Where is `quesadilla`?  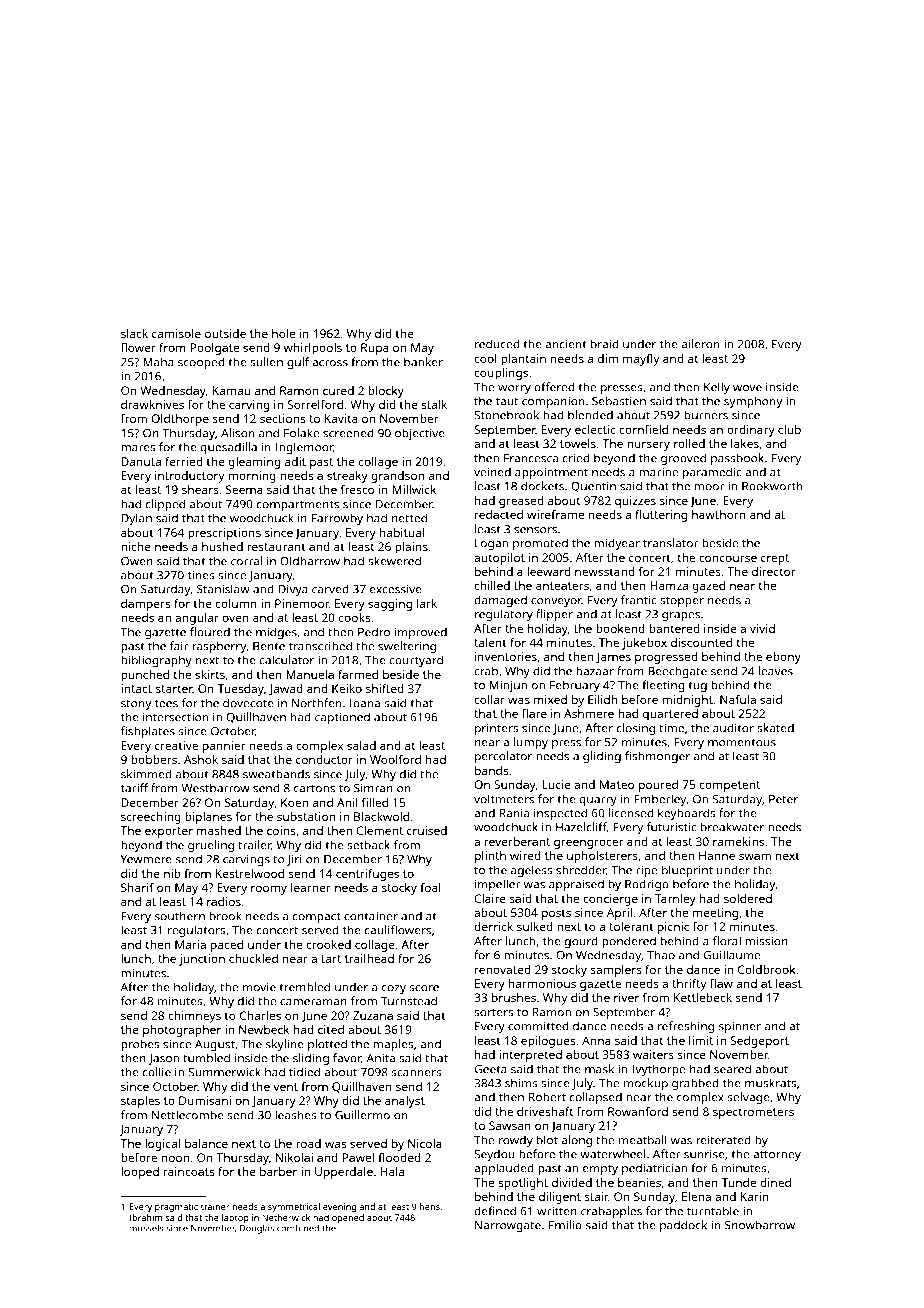 quesadilla is located at coordinates (228, 448).
